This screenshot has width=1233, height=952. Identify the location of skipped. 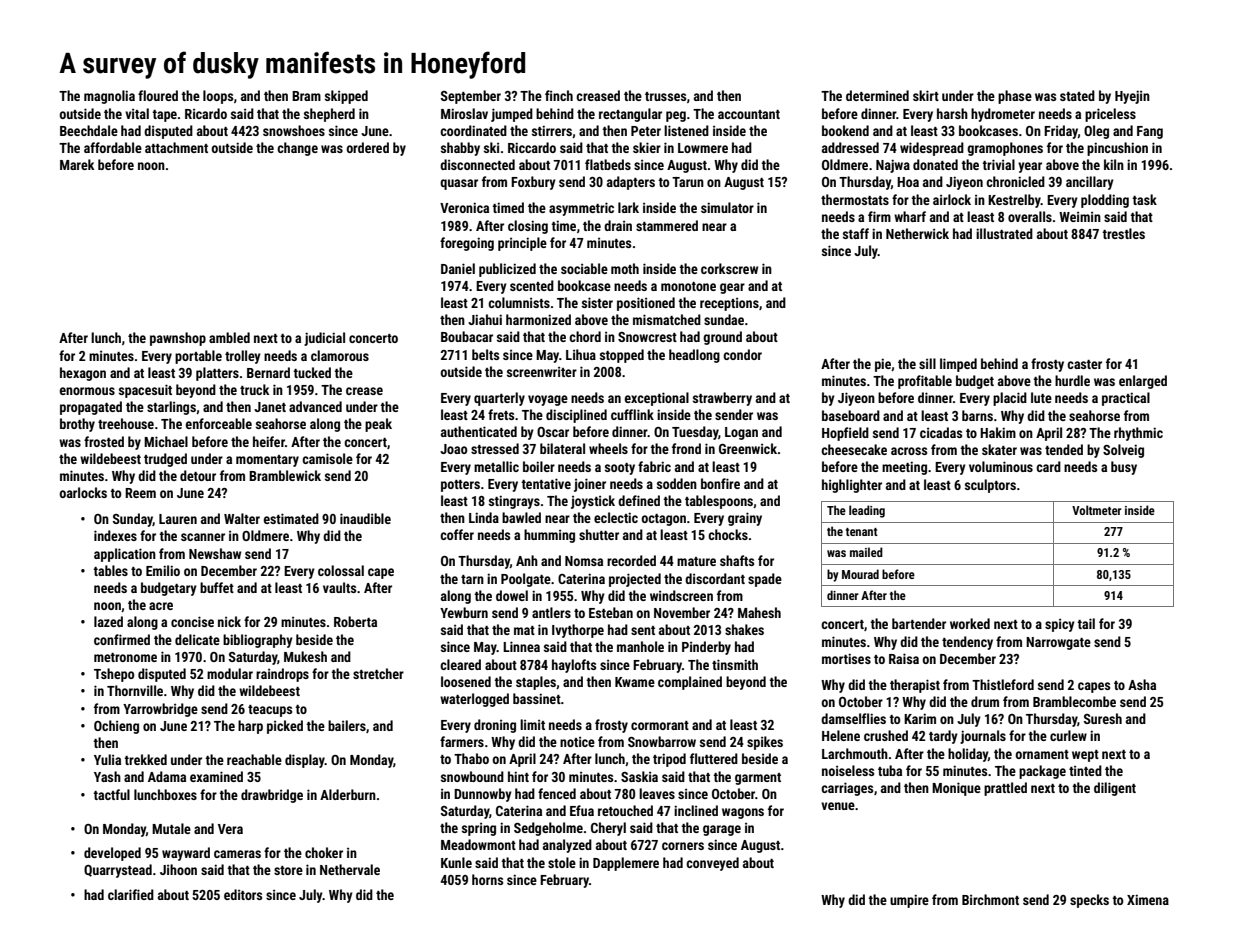
(346, 97).
